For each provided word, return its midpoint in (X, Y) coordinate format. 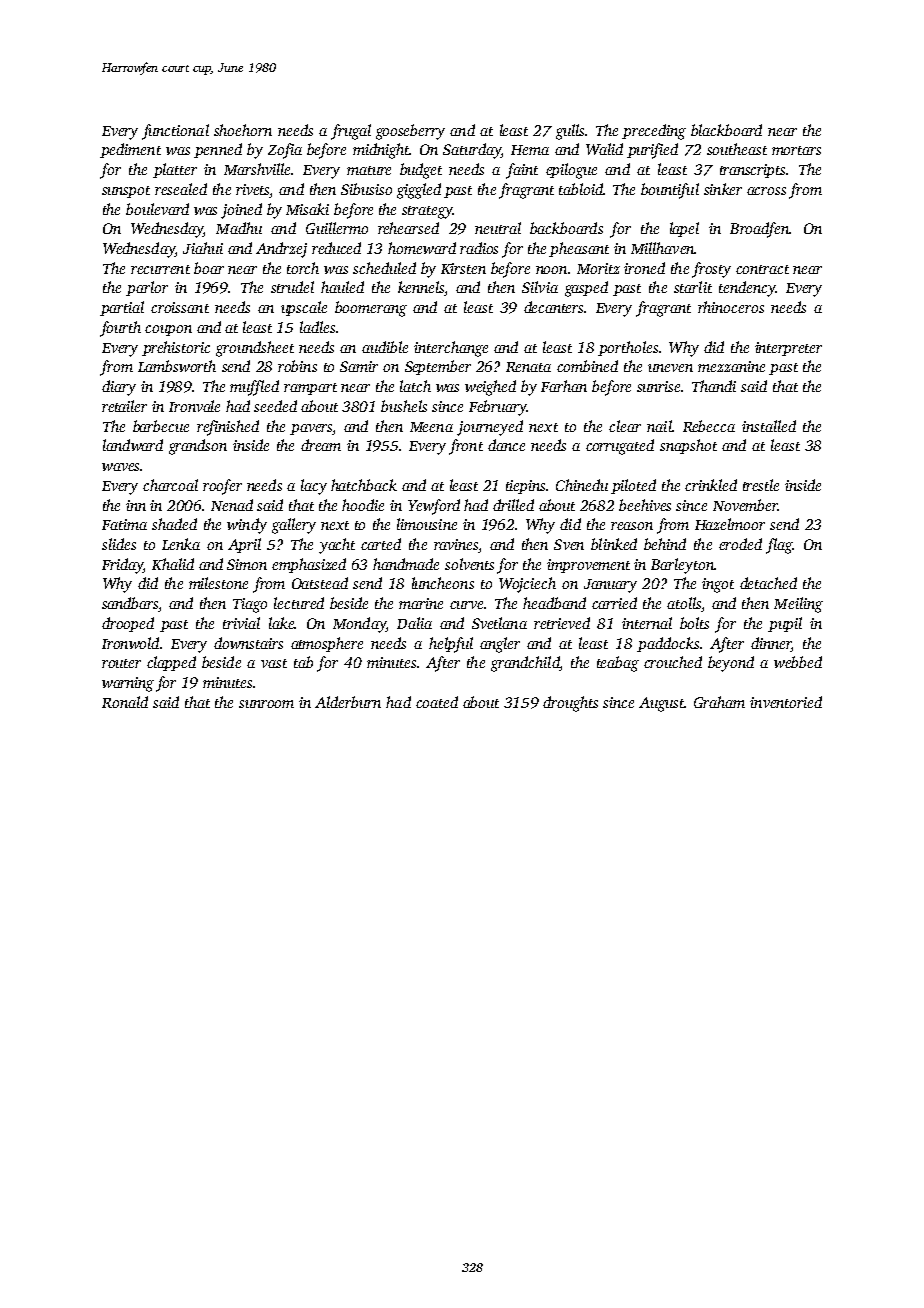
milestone (218, 583)
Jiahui (203, 248)
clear (625, 426)
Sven (569, 544)
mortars (796, 150)
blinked (614, 544)
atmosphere (327, 644)
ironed (644, 268)
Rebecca (709, 426)
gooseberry (410, 132)
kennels (421, 287)
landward (133, 445)
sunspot (126, 192)
